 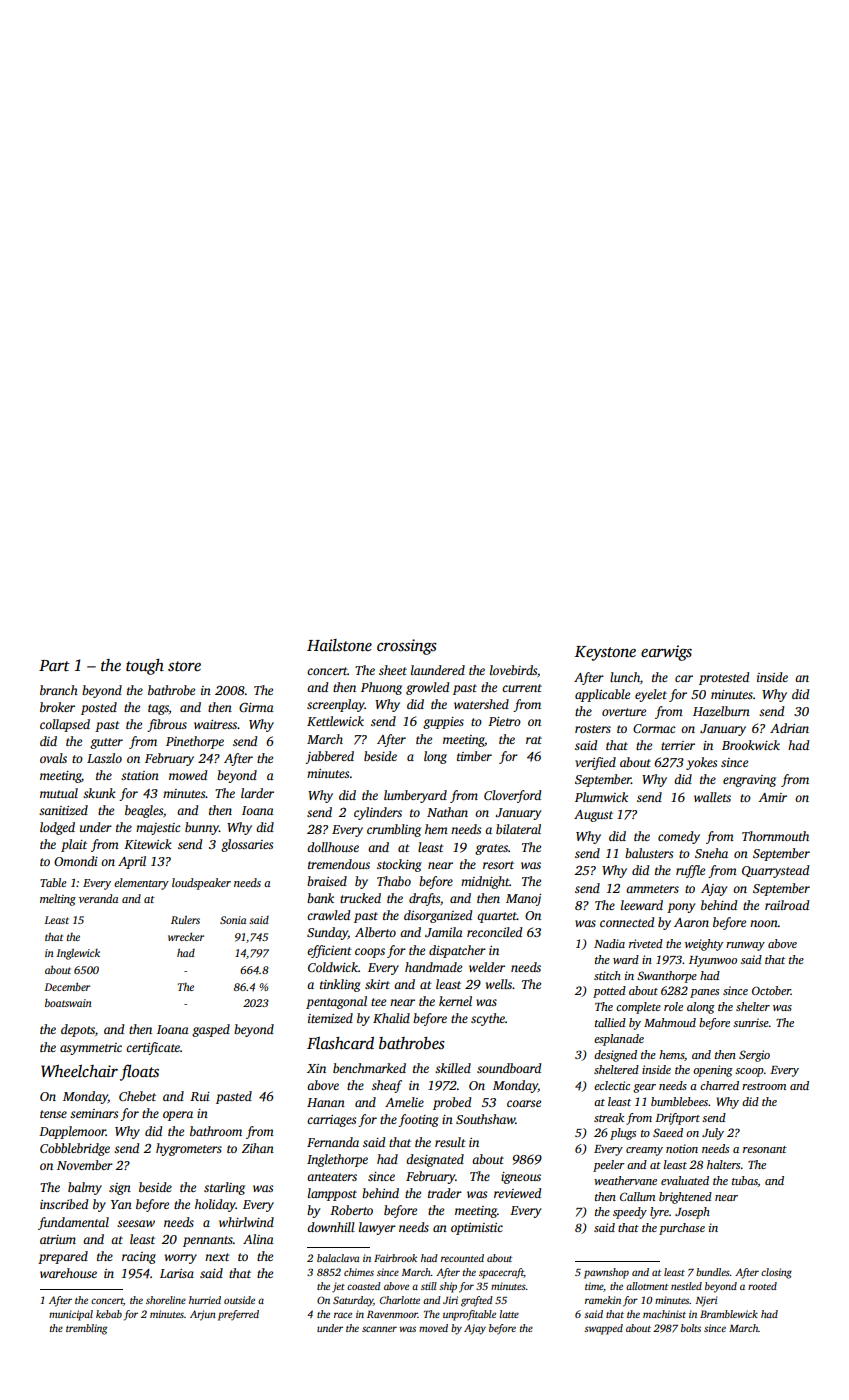 I want to click on hems, so click(x=671, y=1054).
